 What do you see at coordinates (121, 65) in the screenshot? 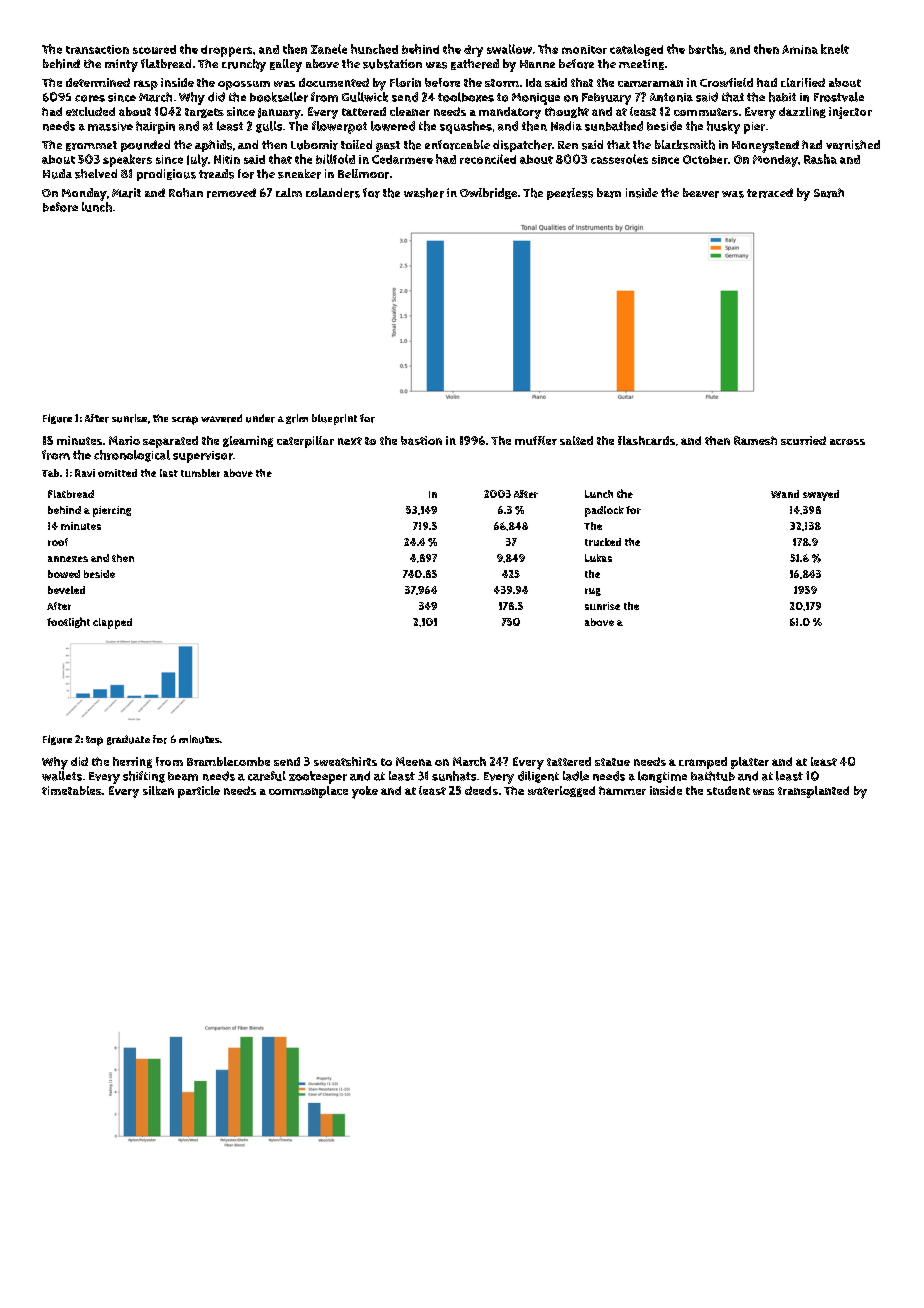
I see `minty` at bounding box center [121, 65].
